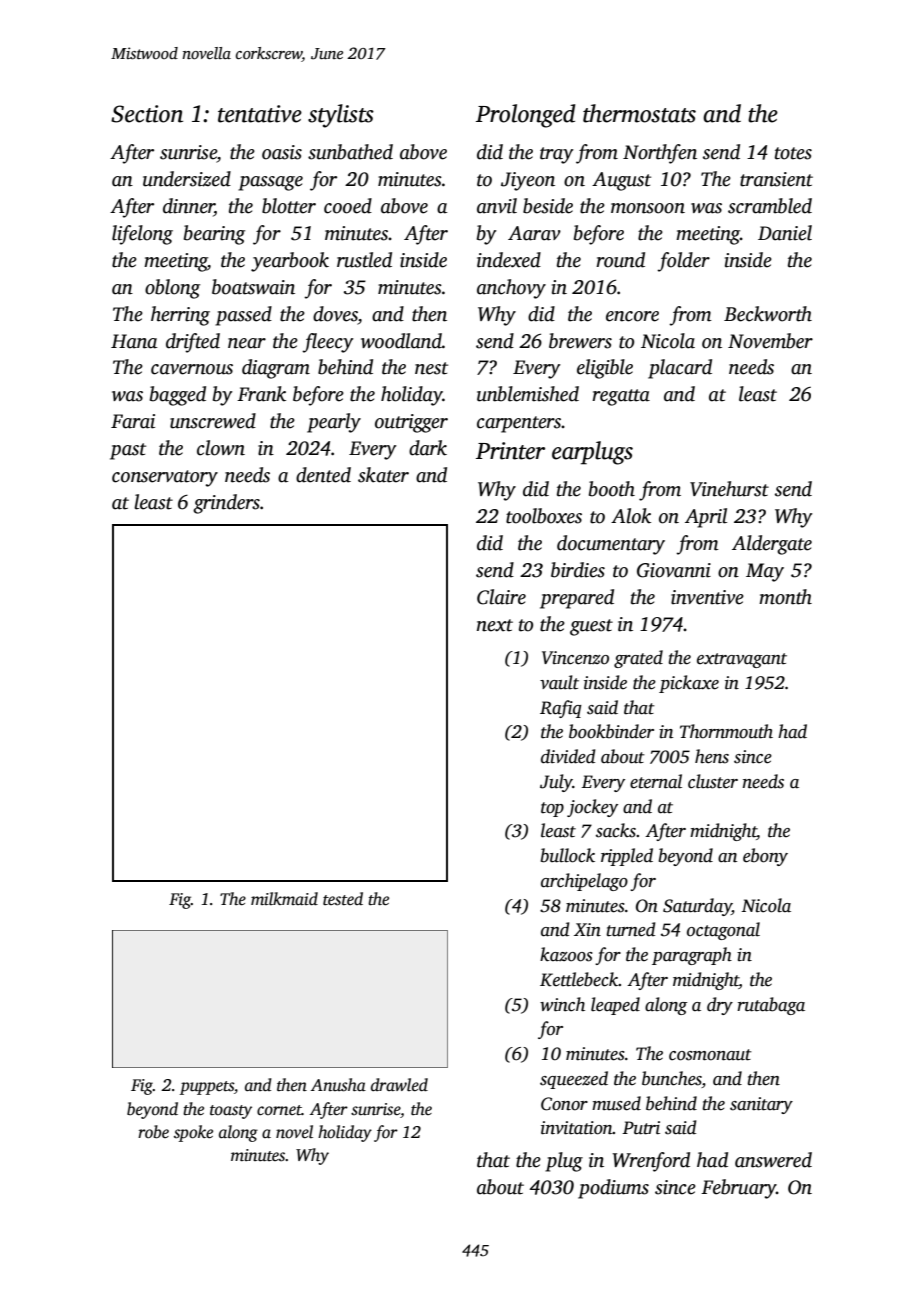  Describe the element at coordinates (656, 781) in the page. I see `eternal` at that location.
